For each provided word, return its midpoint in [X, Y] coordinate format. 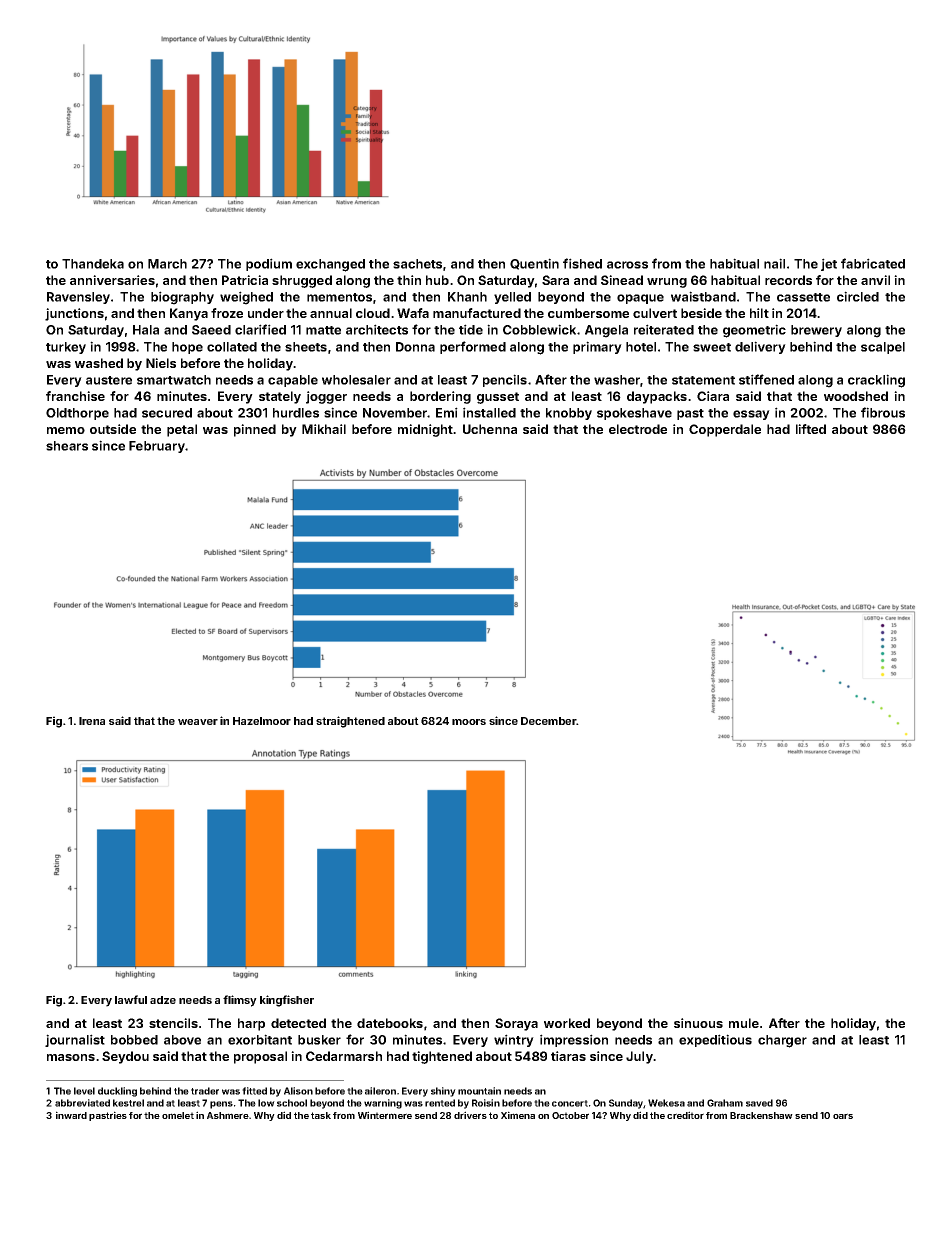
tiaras [568, 1056]
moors [469, 722]
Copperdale [725, 430]
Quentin [534, 264]
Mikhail [324, 429]
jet [829, 264]
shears [67, 446]
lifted [811, 429]
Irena [92, 721]
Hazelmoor [262, 721]
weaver [198, 722]
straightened [350, 722]
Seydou [125, 1057]
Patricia [245, 280]
